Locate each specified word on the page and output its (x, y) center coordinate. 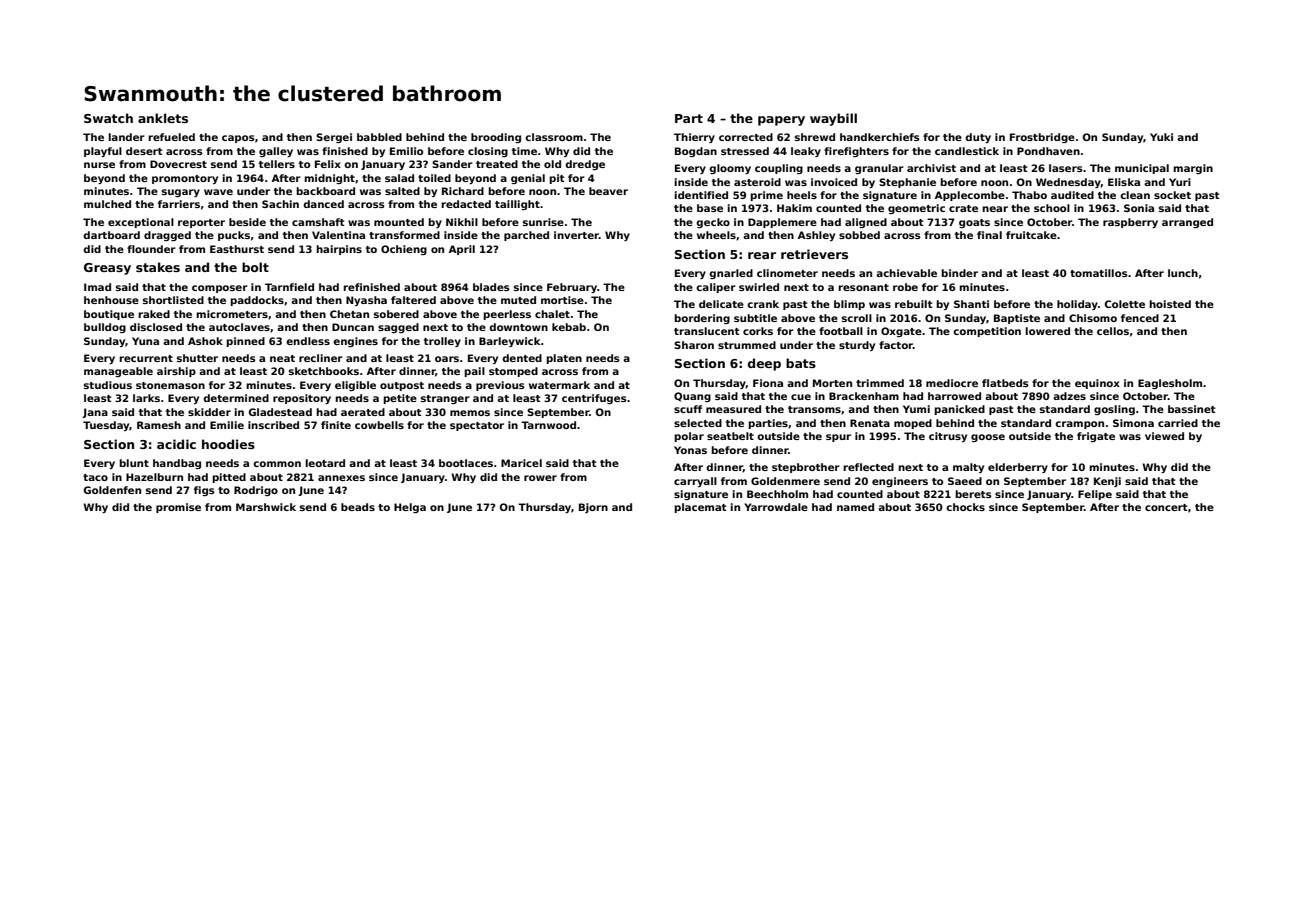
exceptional (141, 223)
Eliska (1124, 182)
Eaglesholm (1170, 384)
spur (838, 438)
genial (528, 179)
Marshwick (266, 507)
